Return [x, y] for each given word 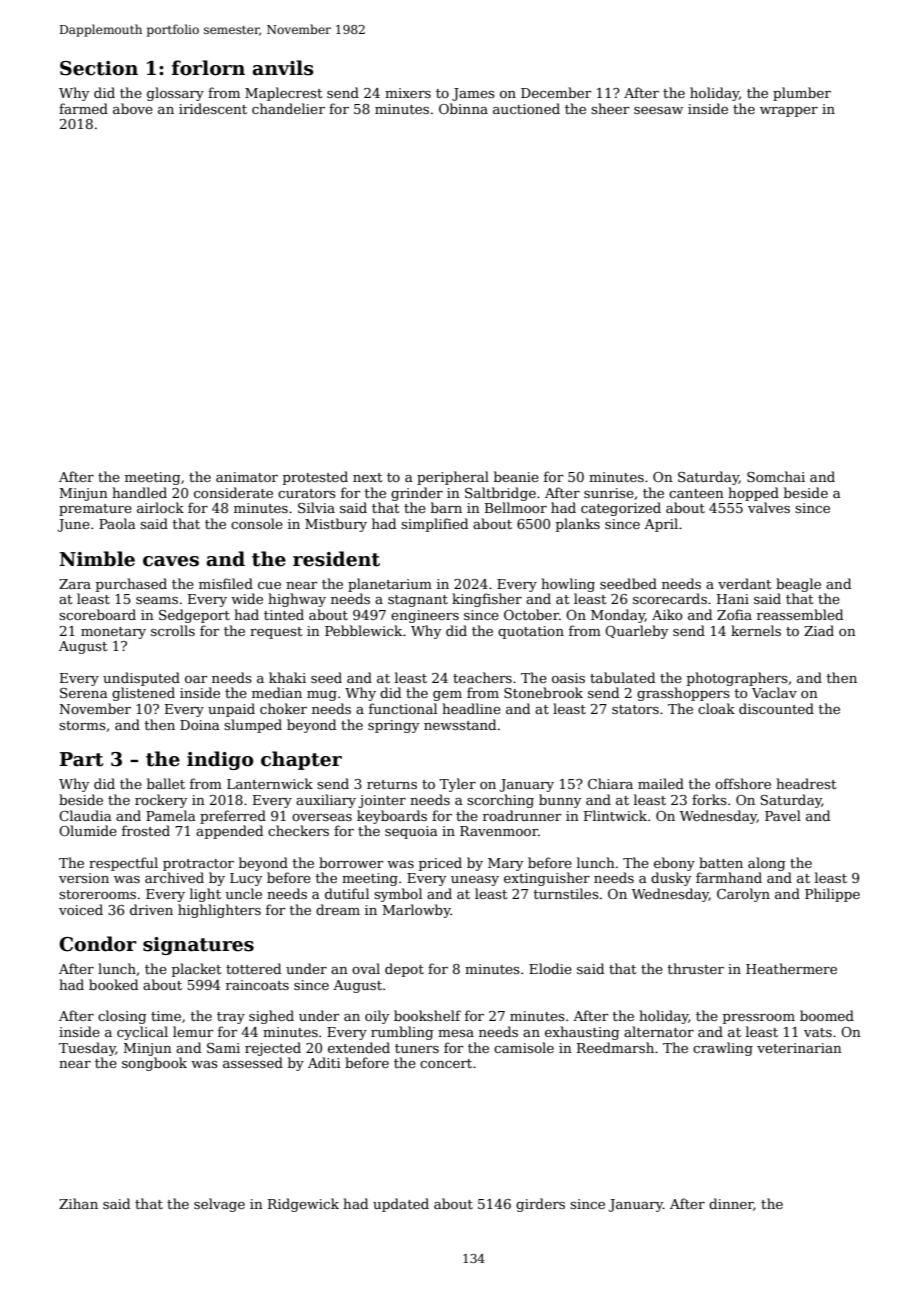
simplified [434, 525]
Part [81, 759]
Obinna [463, 108]
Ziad [819, 630]
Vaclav [774, 692]
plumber [802, 94]
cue [269, 585]
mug [322, 696]
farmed [83, 108]
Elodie [550, 968]
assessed [253, 1062]
